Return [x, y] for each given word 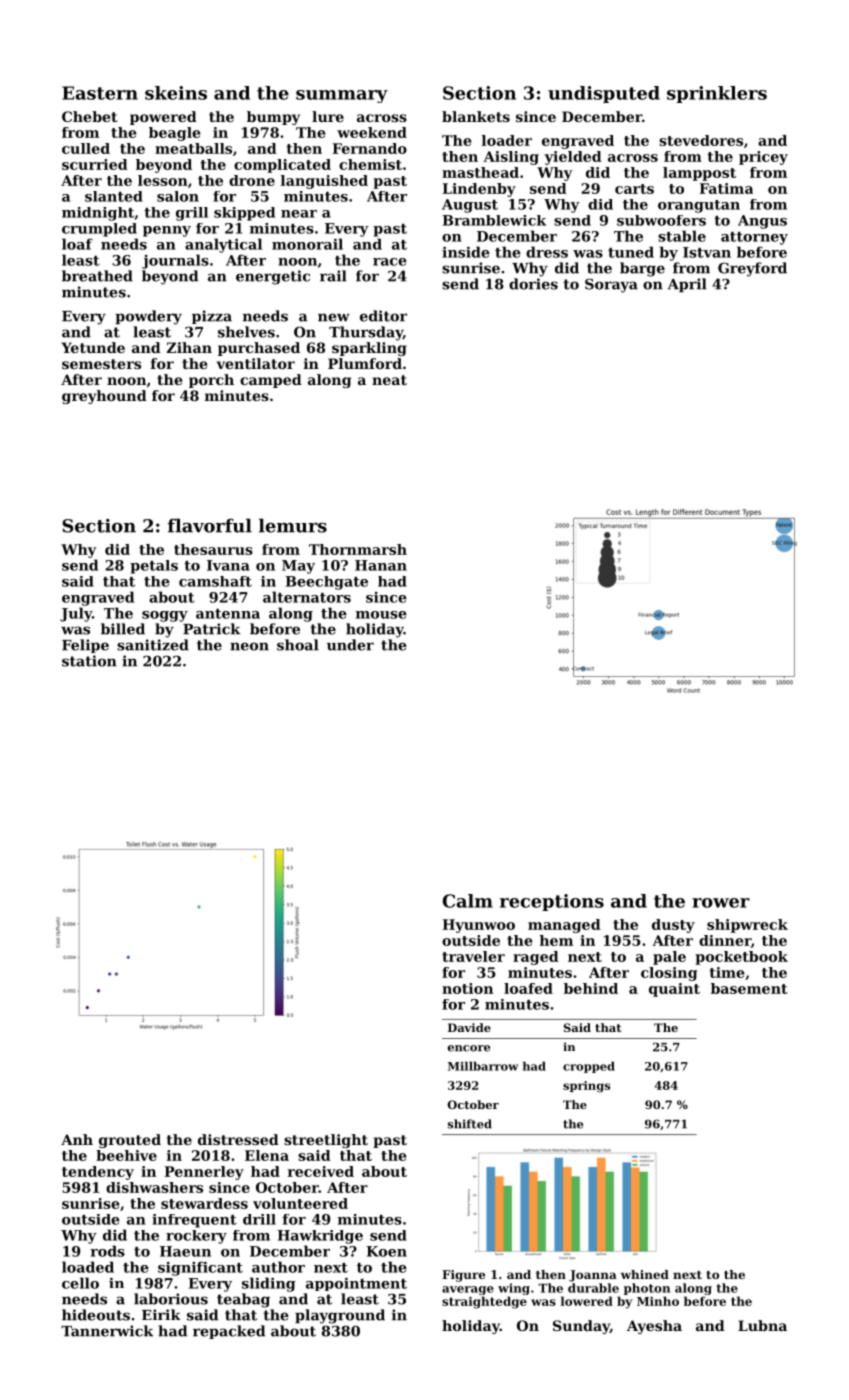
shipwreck [747, 926]
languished [324, 182]
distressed [238, 1139]
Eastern [100, 93]
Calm [468, 901]
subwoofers [661, 220]
